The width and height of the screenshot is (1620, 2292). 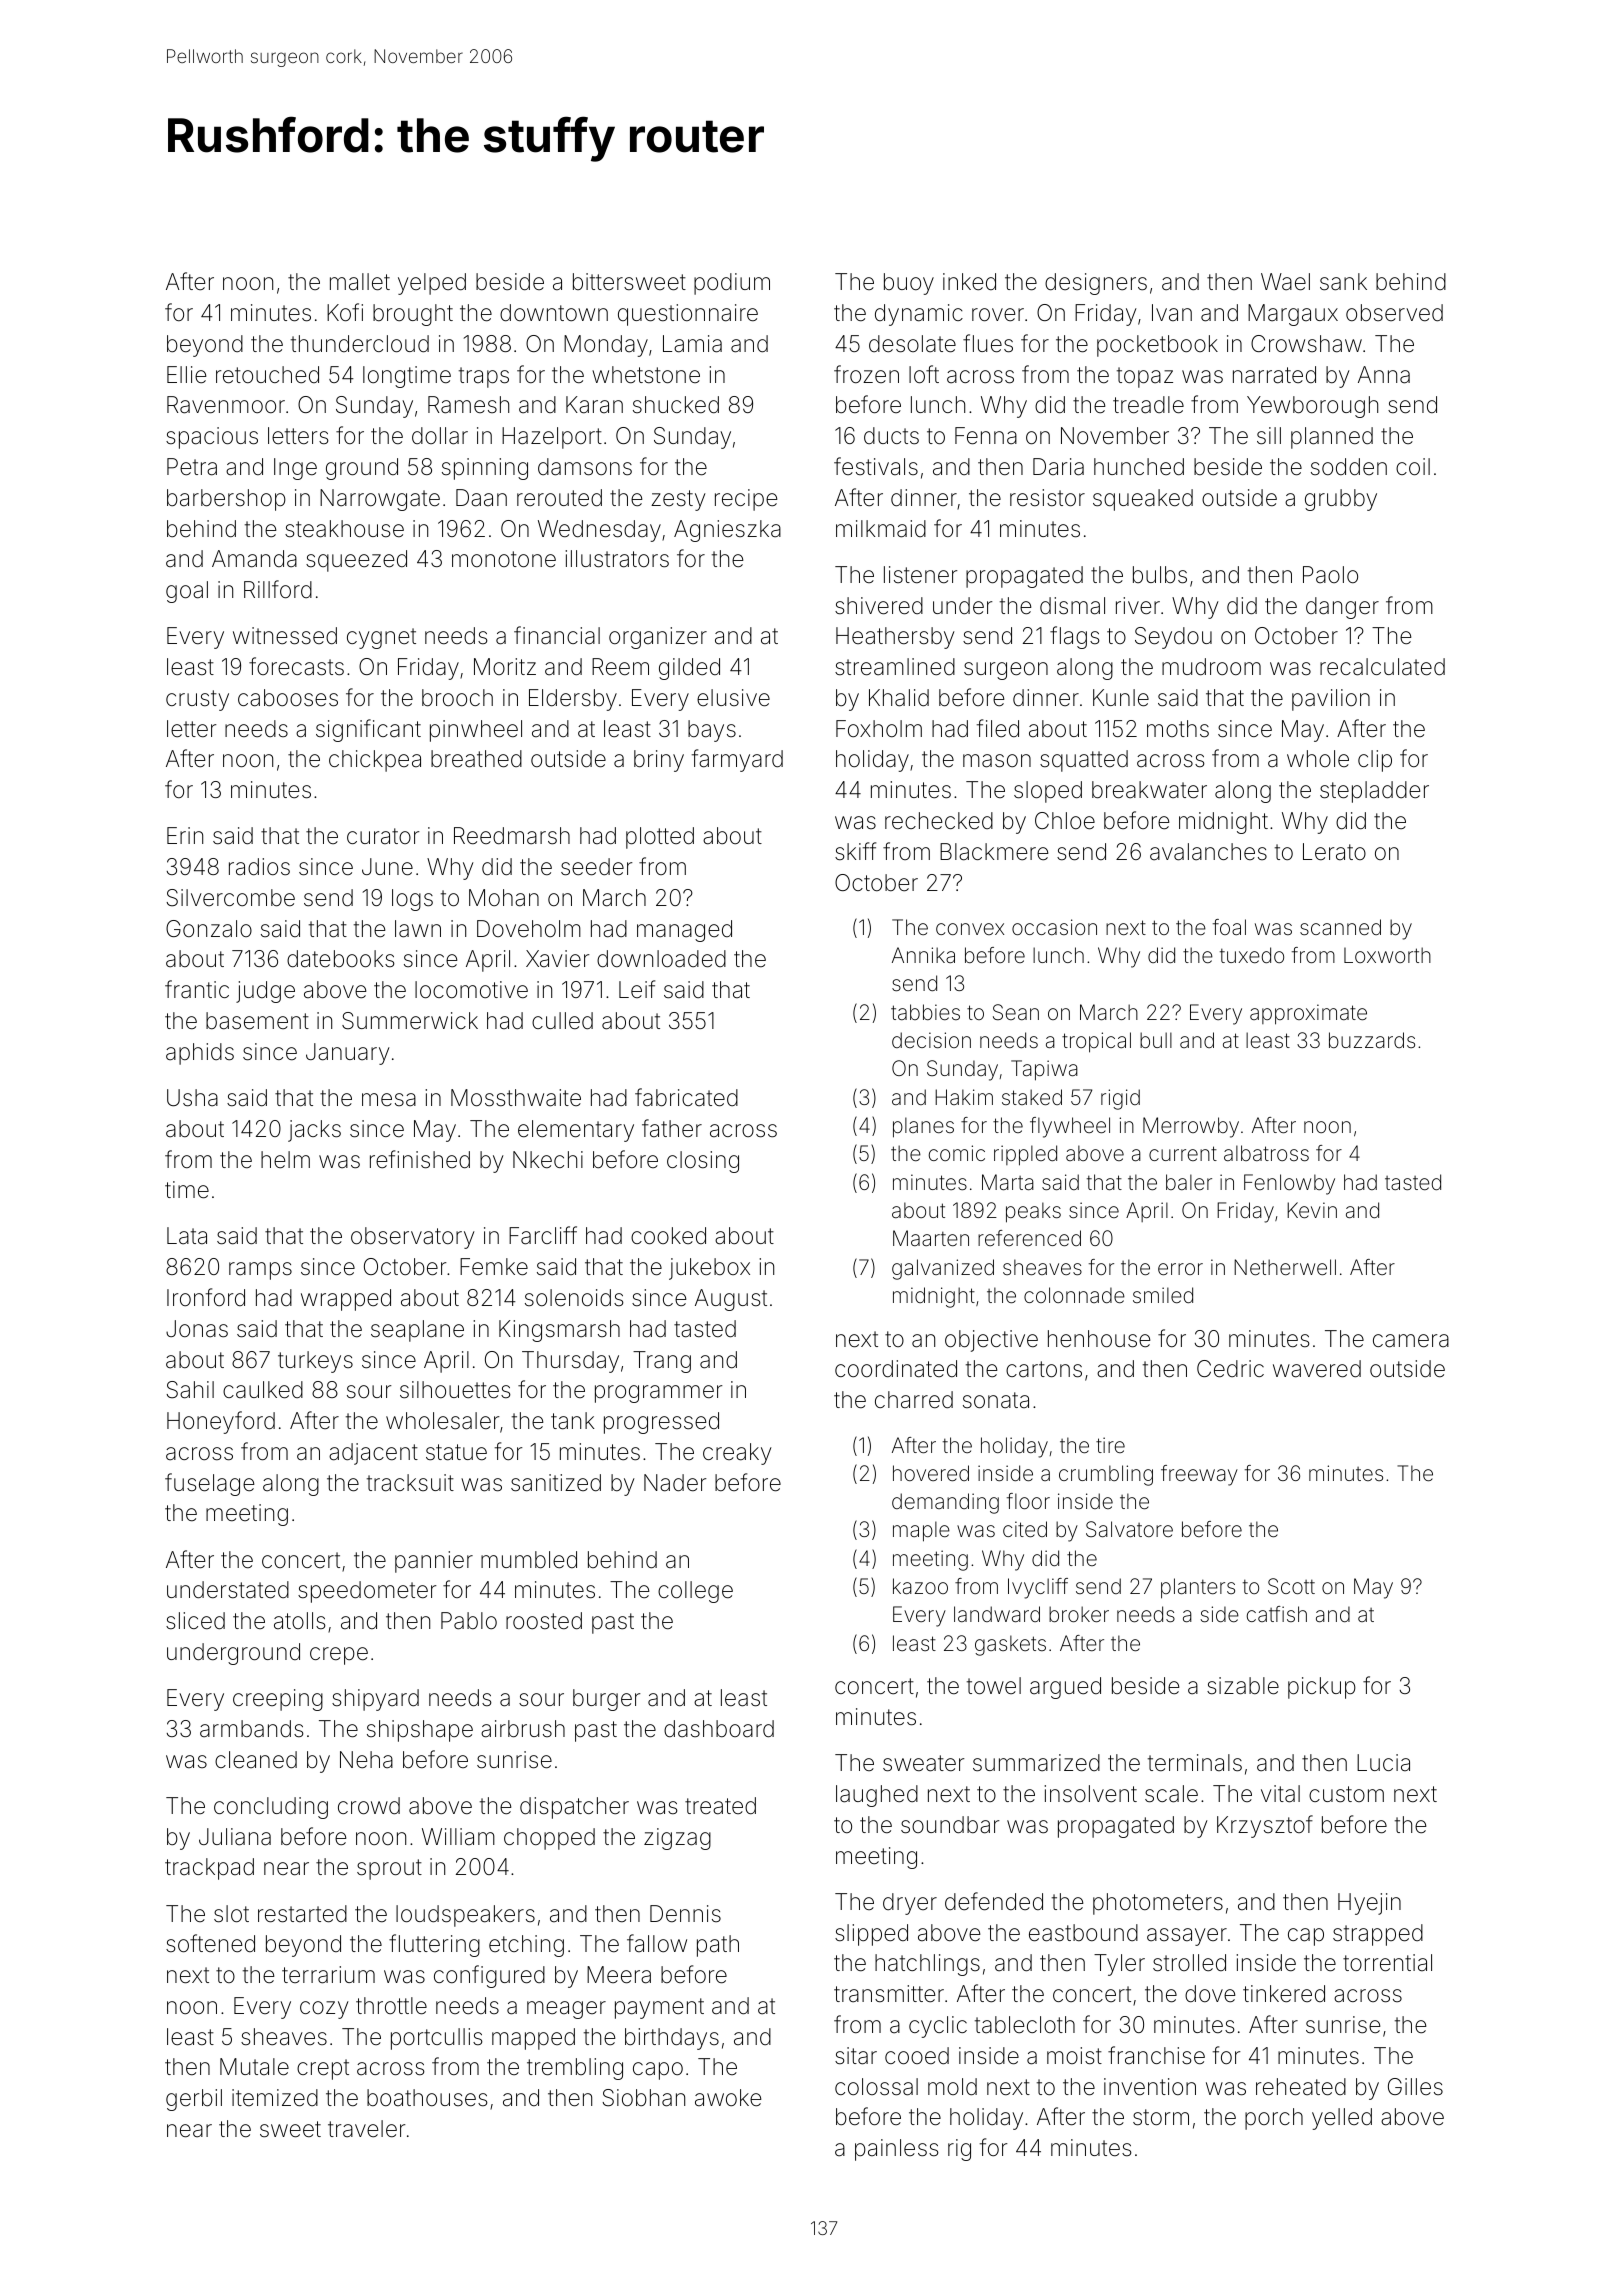 What do you see at coordinates (695, 1592) in the screenshot?
I see `college` at bounding box center [695, 1592].
